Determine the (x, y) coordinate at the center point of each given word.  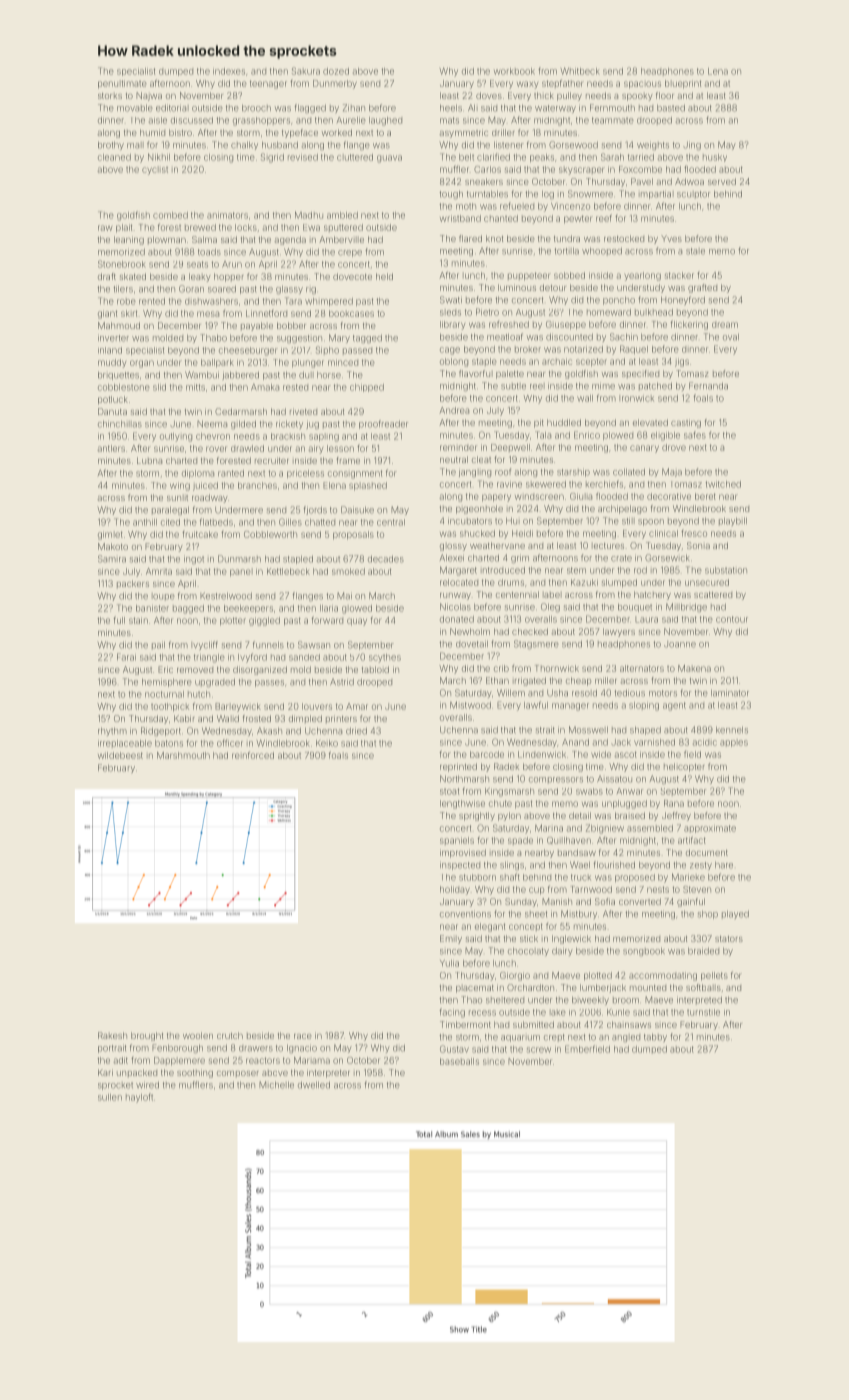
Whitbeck (580, 71)
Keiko (327, 743)
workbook (514, 71)
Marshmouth (183, 755)
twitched (723, 484)
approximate (710, 829)
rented (152, 301)
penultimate (122, 84)
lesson (340, 448)
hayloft (139, 1098)
